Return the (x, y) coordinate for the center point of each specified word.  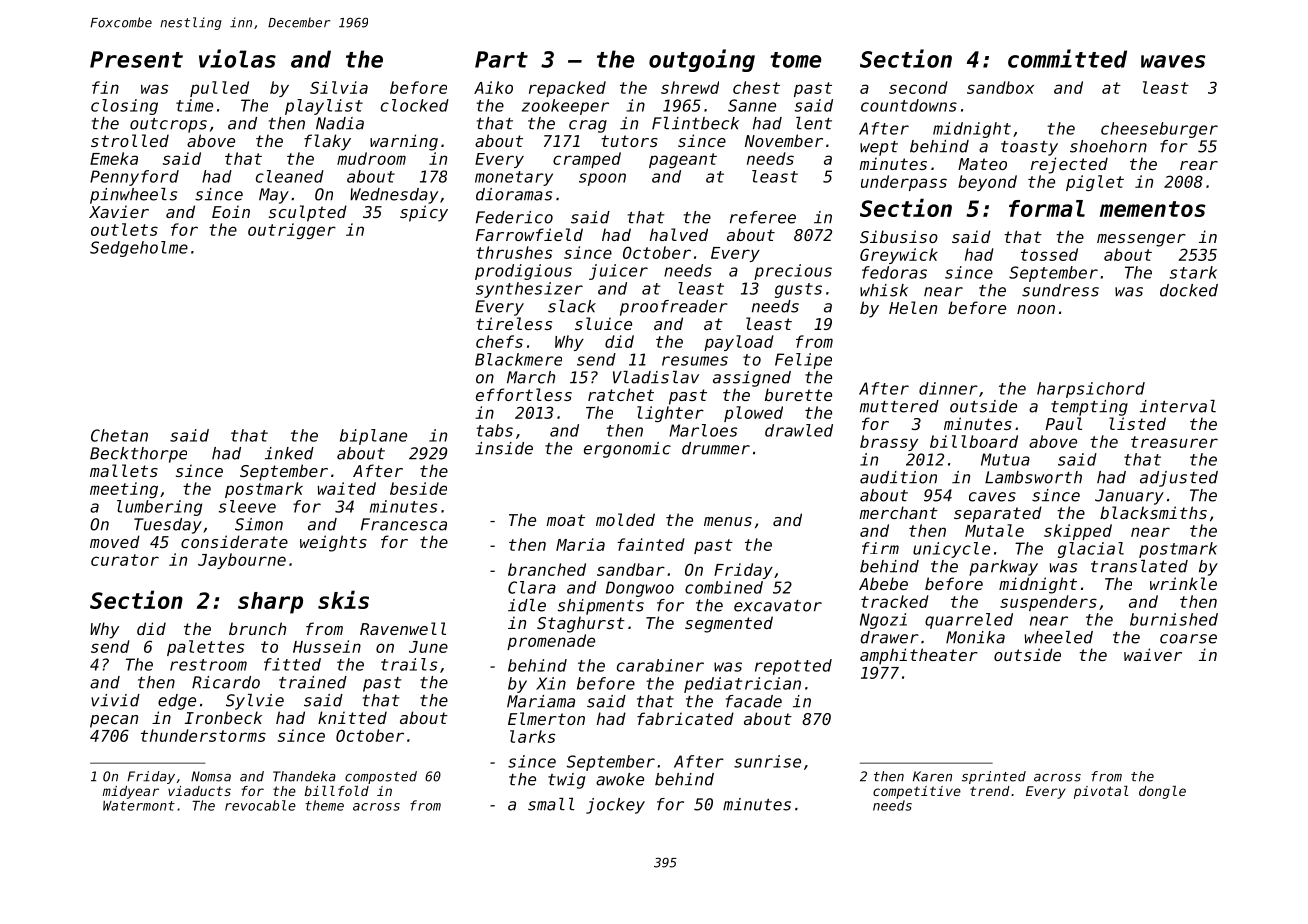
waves (1173, 61)
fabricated (685, 718)
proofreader (674, 308)
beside (418, 488)
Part (501, 59)
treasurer (1174, 442)
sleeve (247, 506)
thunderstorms (203, 735)
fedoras (894, 272)
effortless (524, 394)
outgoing (702, 60)
